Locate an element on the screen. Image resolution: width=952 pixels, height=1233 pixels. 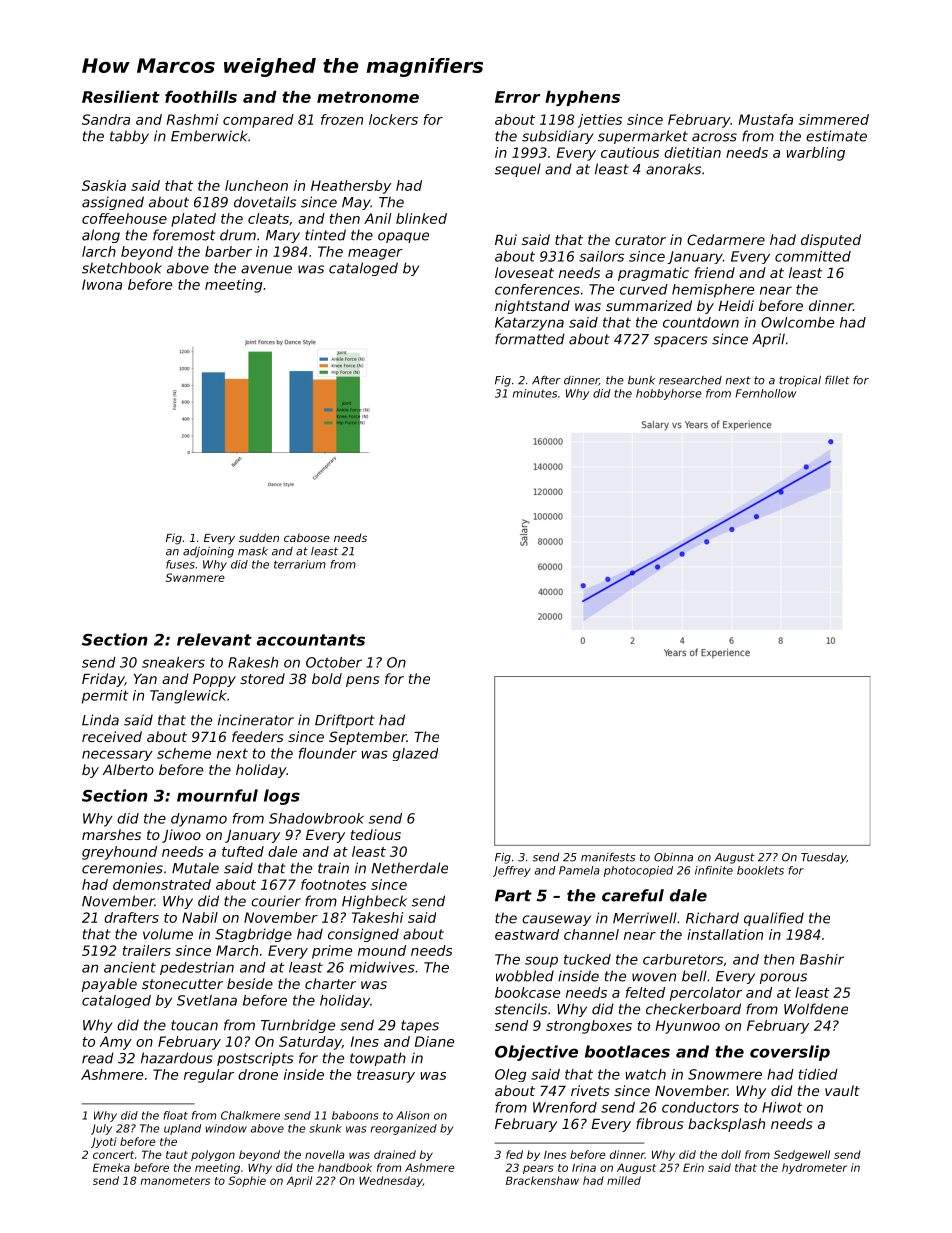
Owlcombe is located at coordinates (797, 322).
